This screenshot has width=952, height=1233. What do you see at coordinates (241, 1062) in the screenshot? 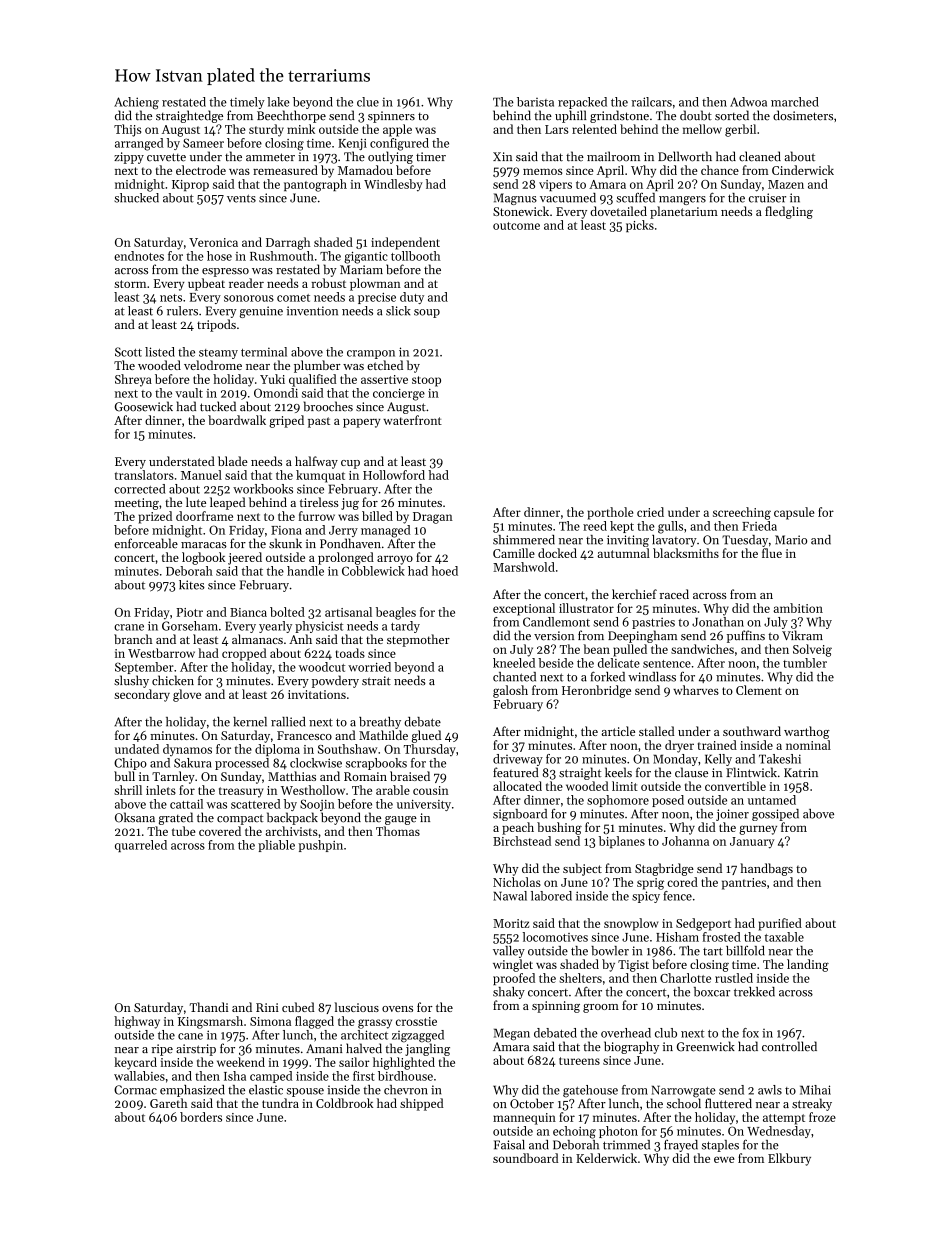
I see `weekend` at bounding box center [241, 1062].
